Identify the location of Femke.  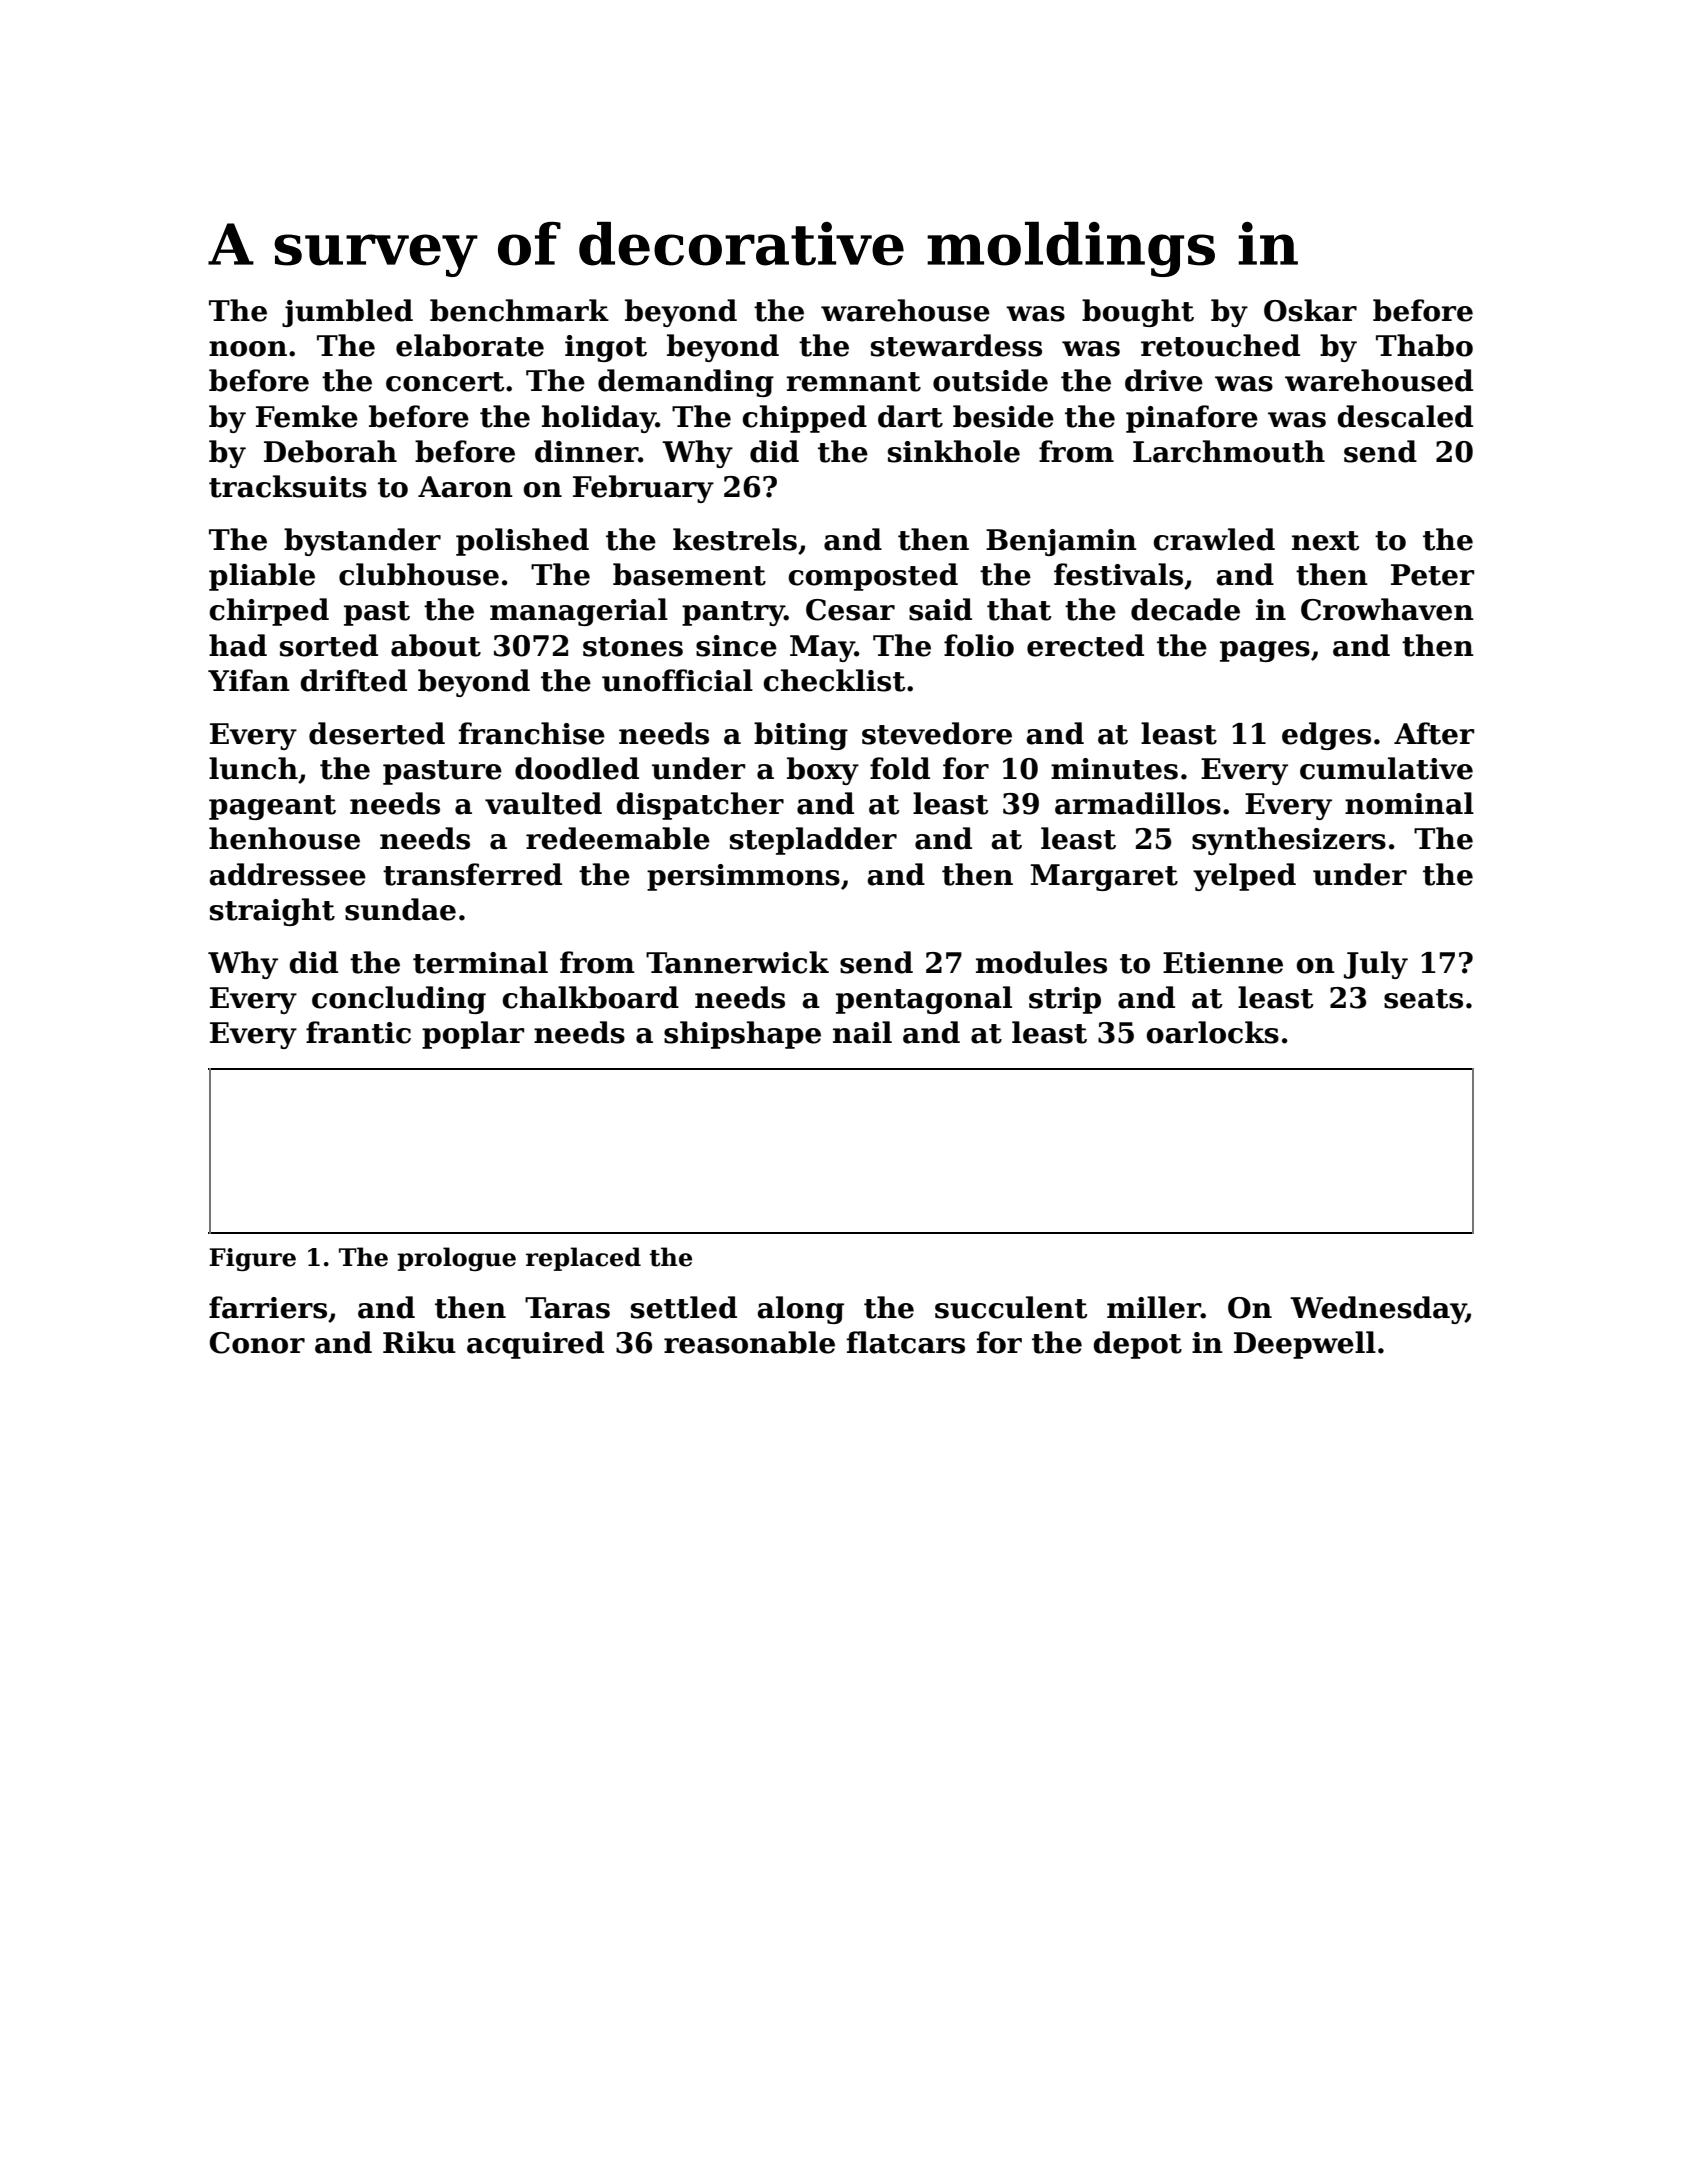
(307, 416).
